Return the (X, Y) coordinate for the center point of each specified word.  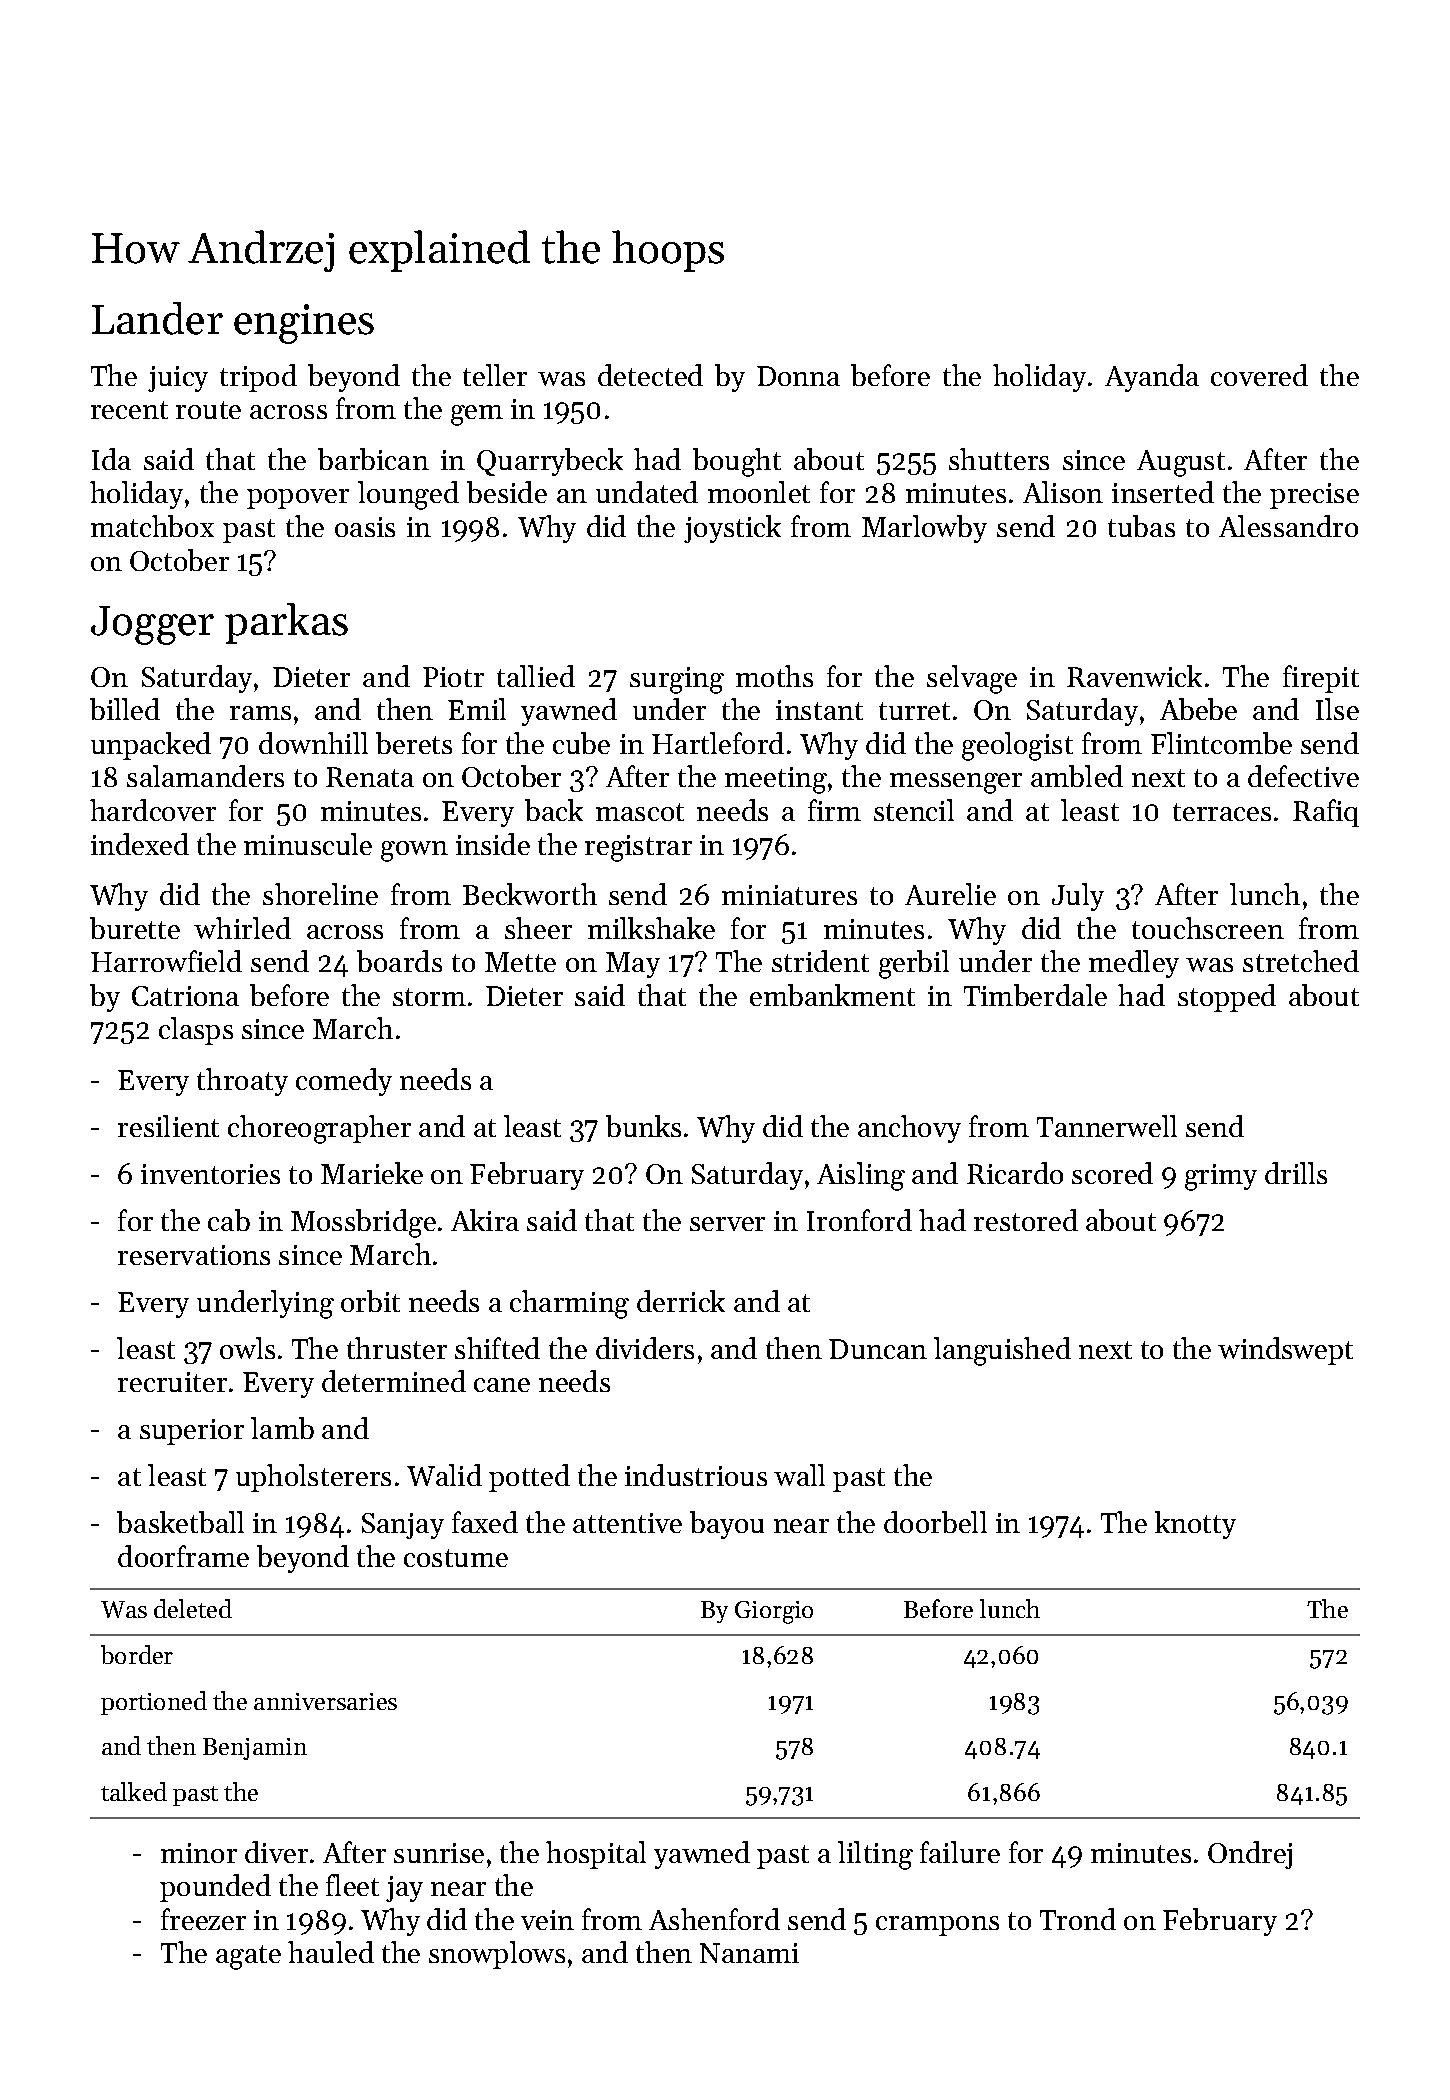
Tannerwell (1107, 1126)
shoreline (320, 894)
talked (134, 1791)
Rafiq (1326, 813)
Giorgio (774, 1612)
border (137, 1654)
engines (304, 324)
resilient (168, 1126)
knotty (1195, 1525)
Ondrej (1250, 1855)
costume (456, 1558)
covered (1259, 375)
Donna (798, 376)
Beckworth (530, 894)
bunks (643, 1126)
